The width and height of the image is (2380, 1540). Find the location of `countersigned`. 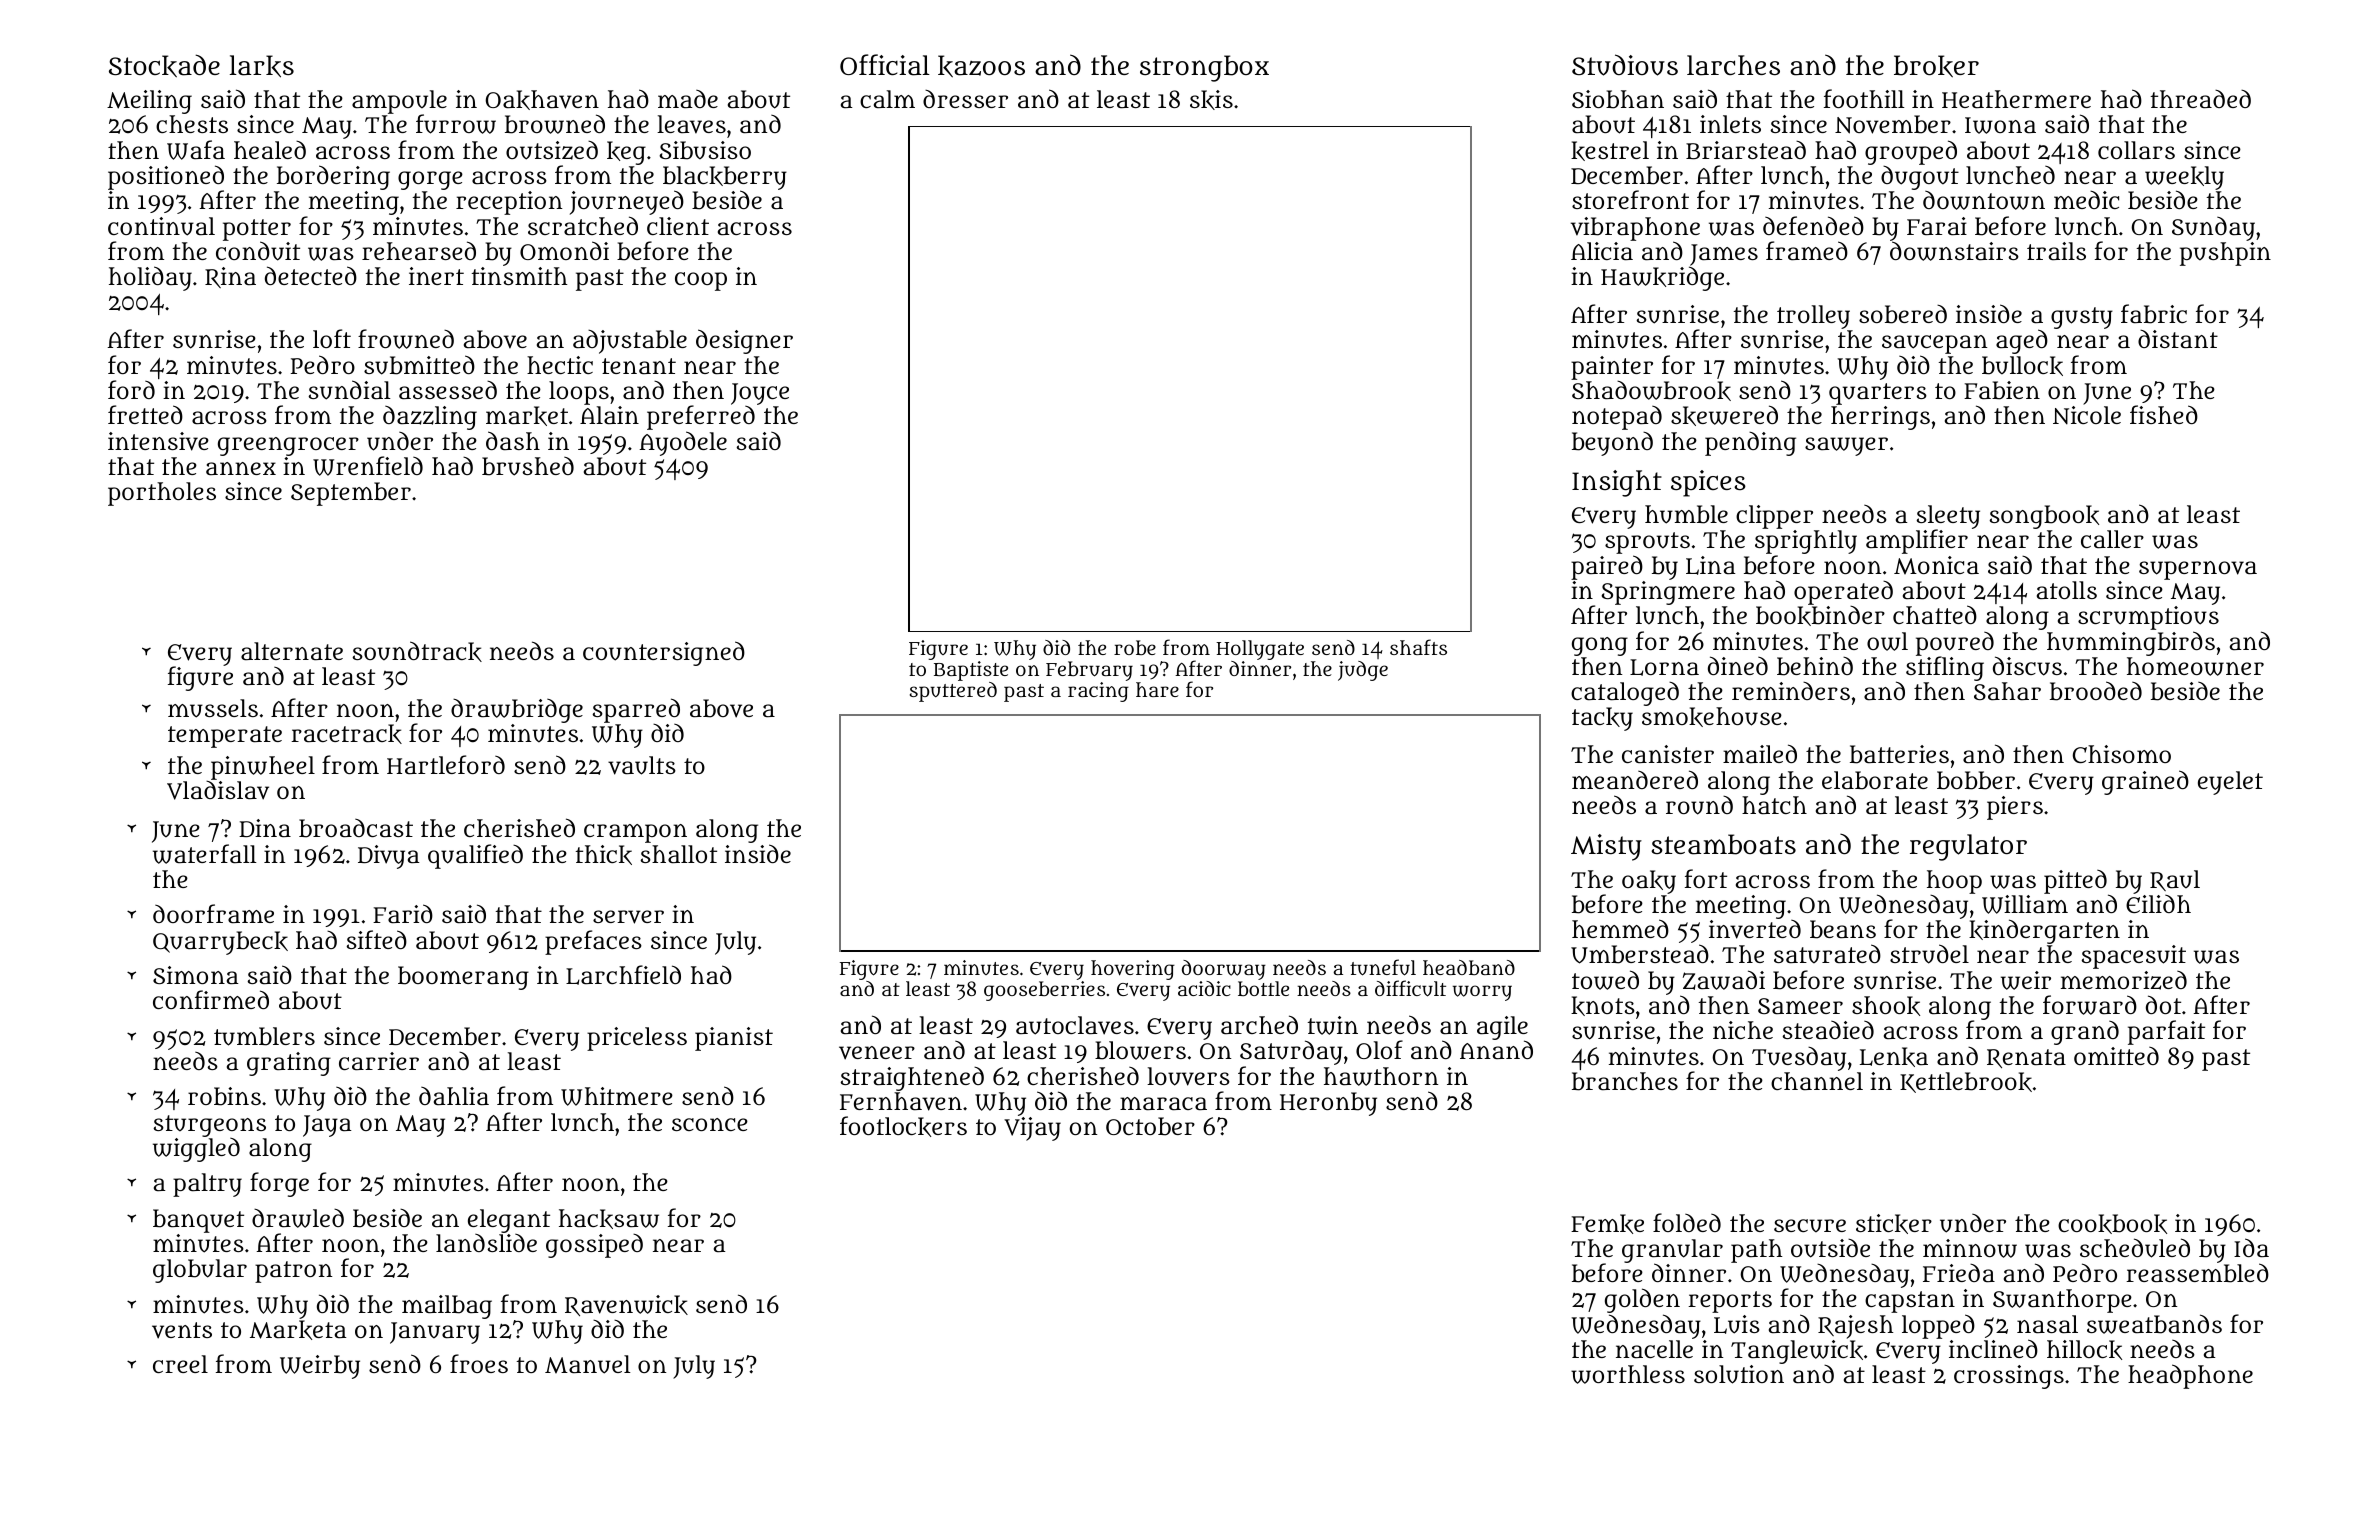

countersigned is located at coordinates (664, 653).
